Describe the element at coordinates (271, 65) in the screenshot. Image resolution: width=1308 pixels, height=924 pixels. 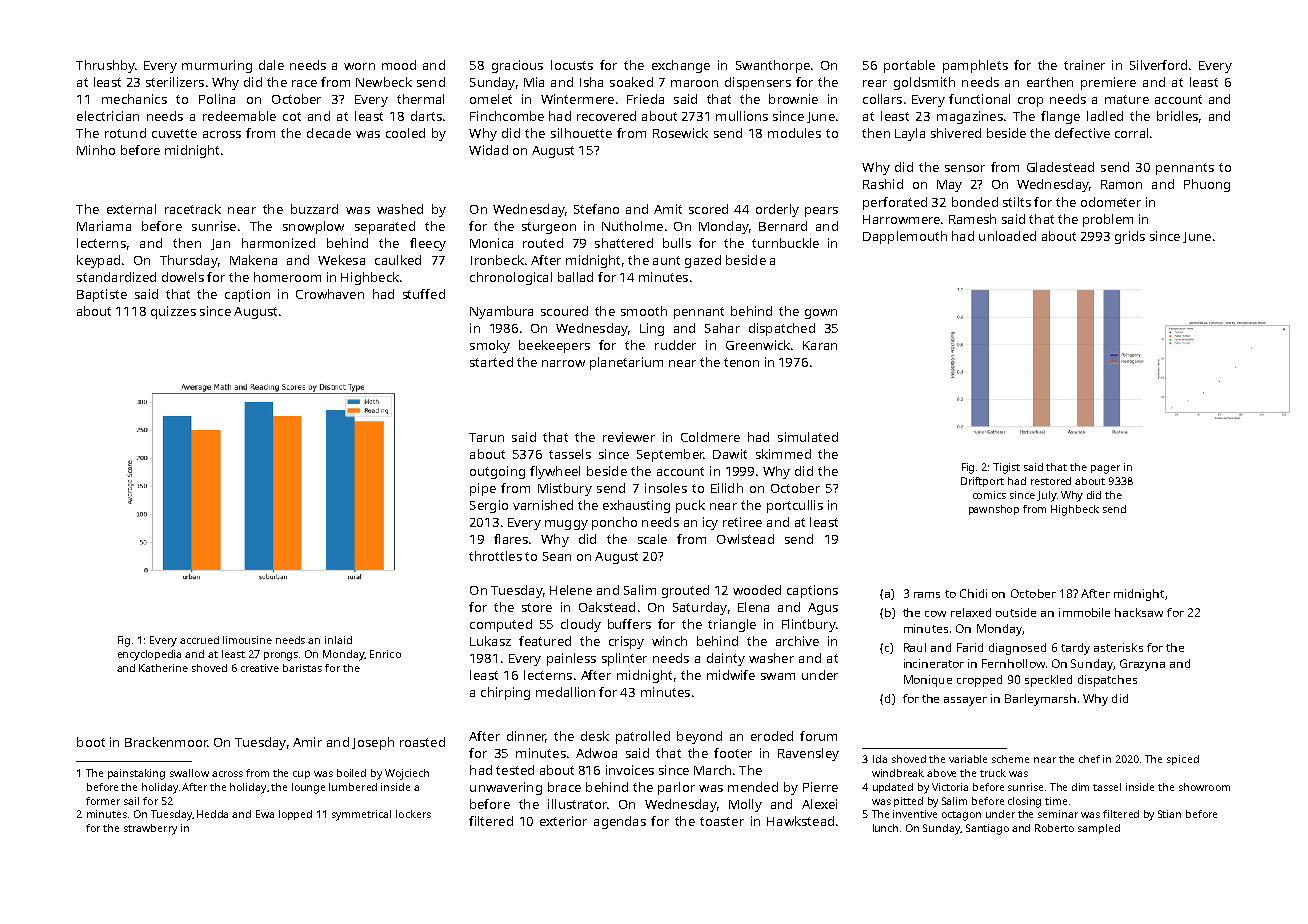
I see `dale` at that location.
